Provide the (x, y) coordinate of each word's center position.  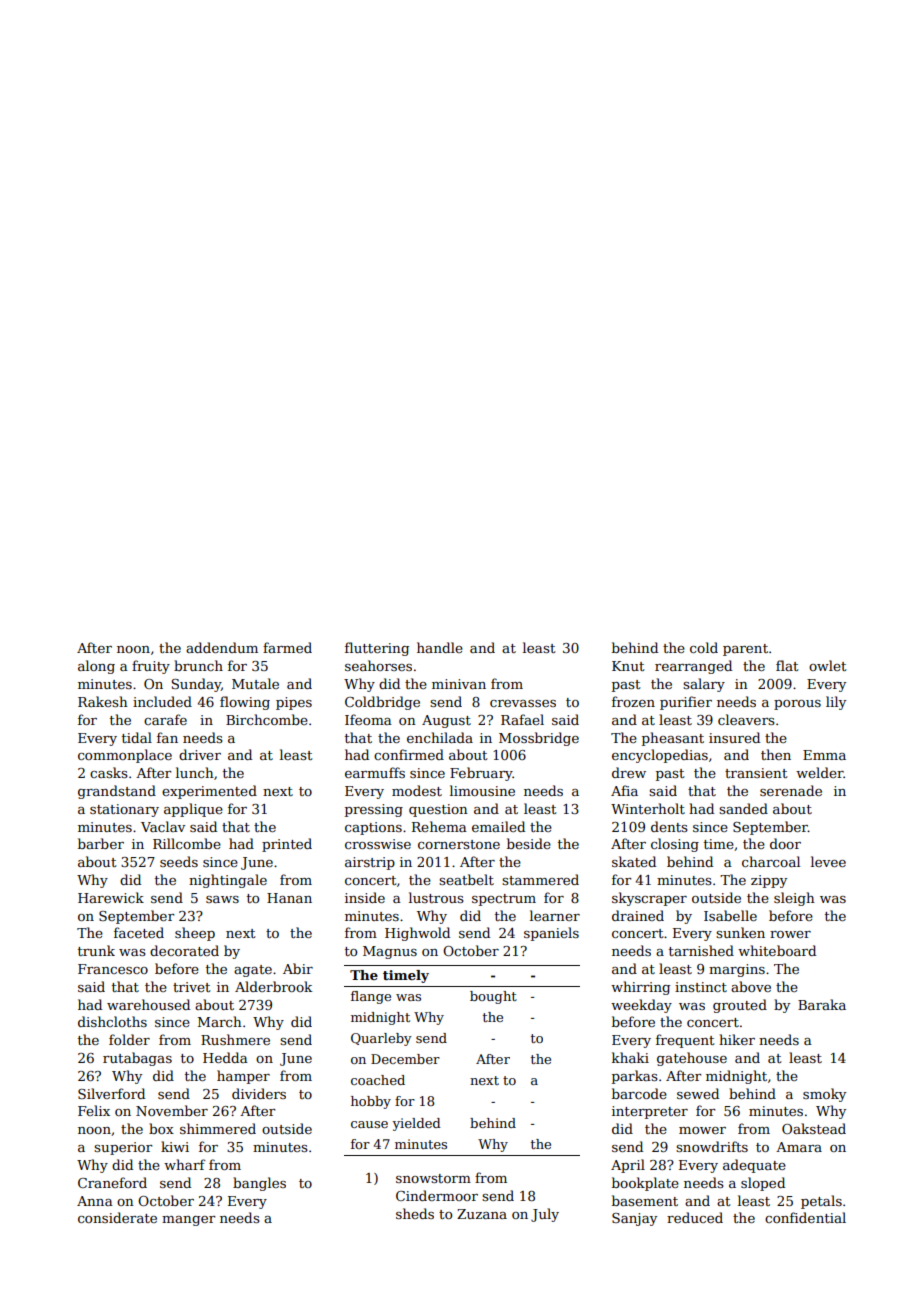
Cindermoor (437, 1195)
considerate (117, 1217)
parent (745, 650)
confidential (805, 1217)
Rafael (522, 719)
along (96, 667)
